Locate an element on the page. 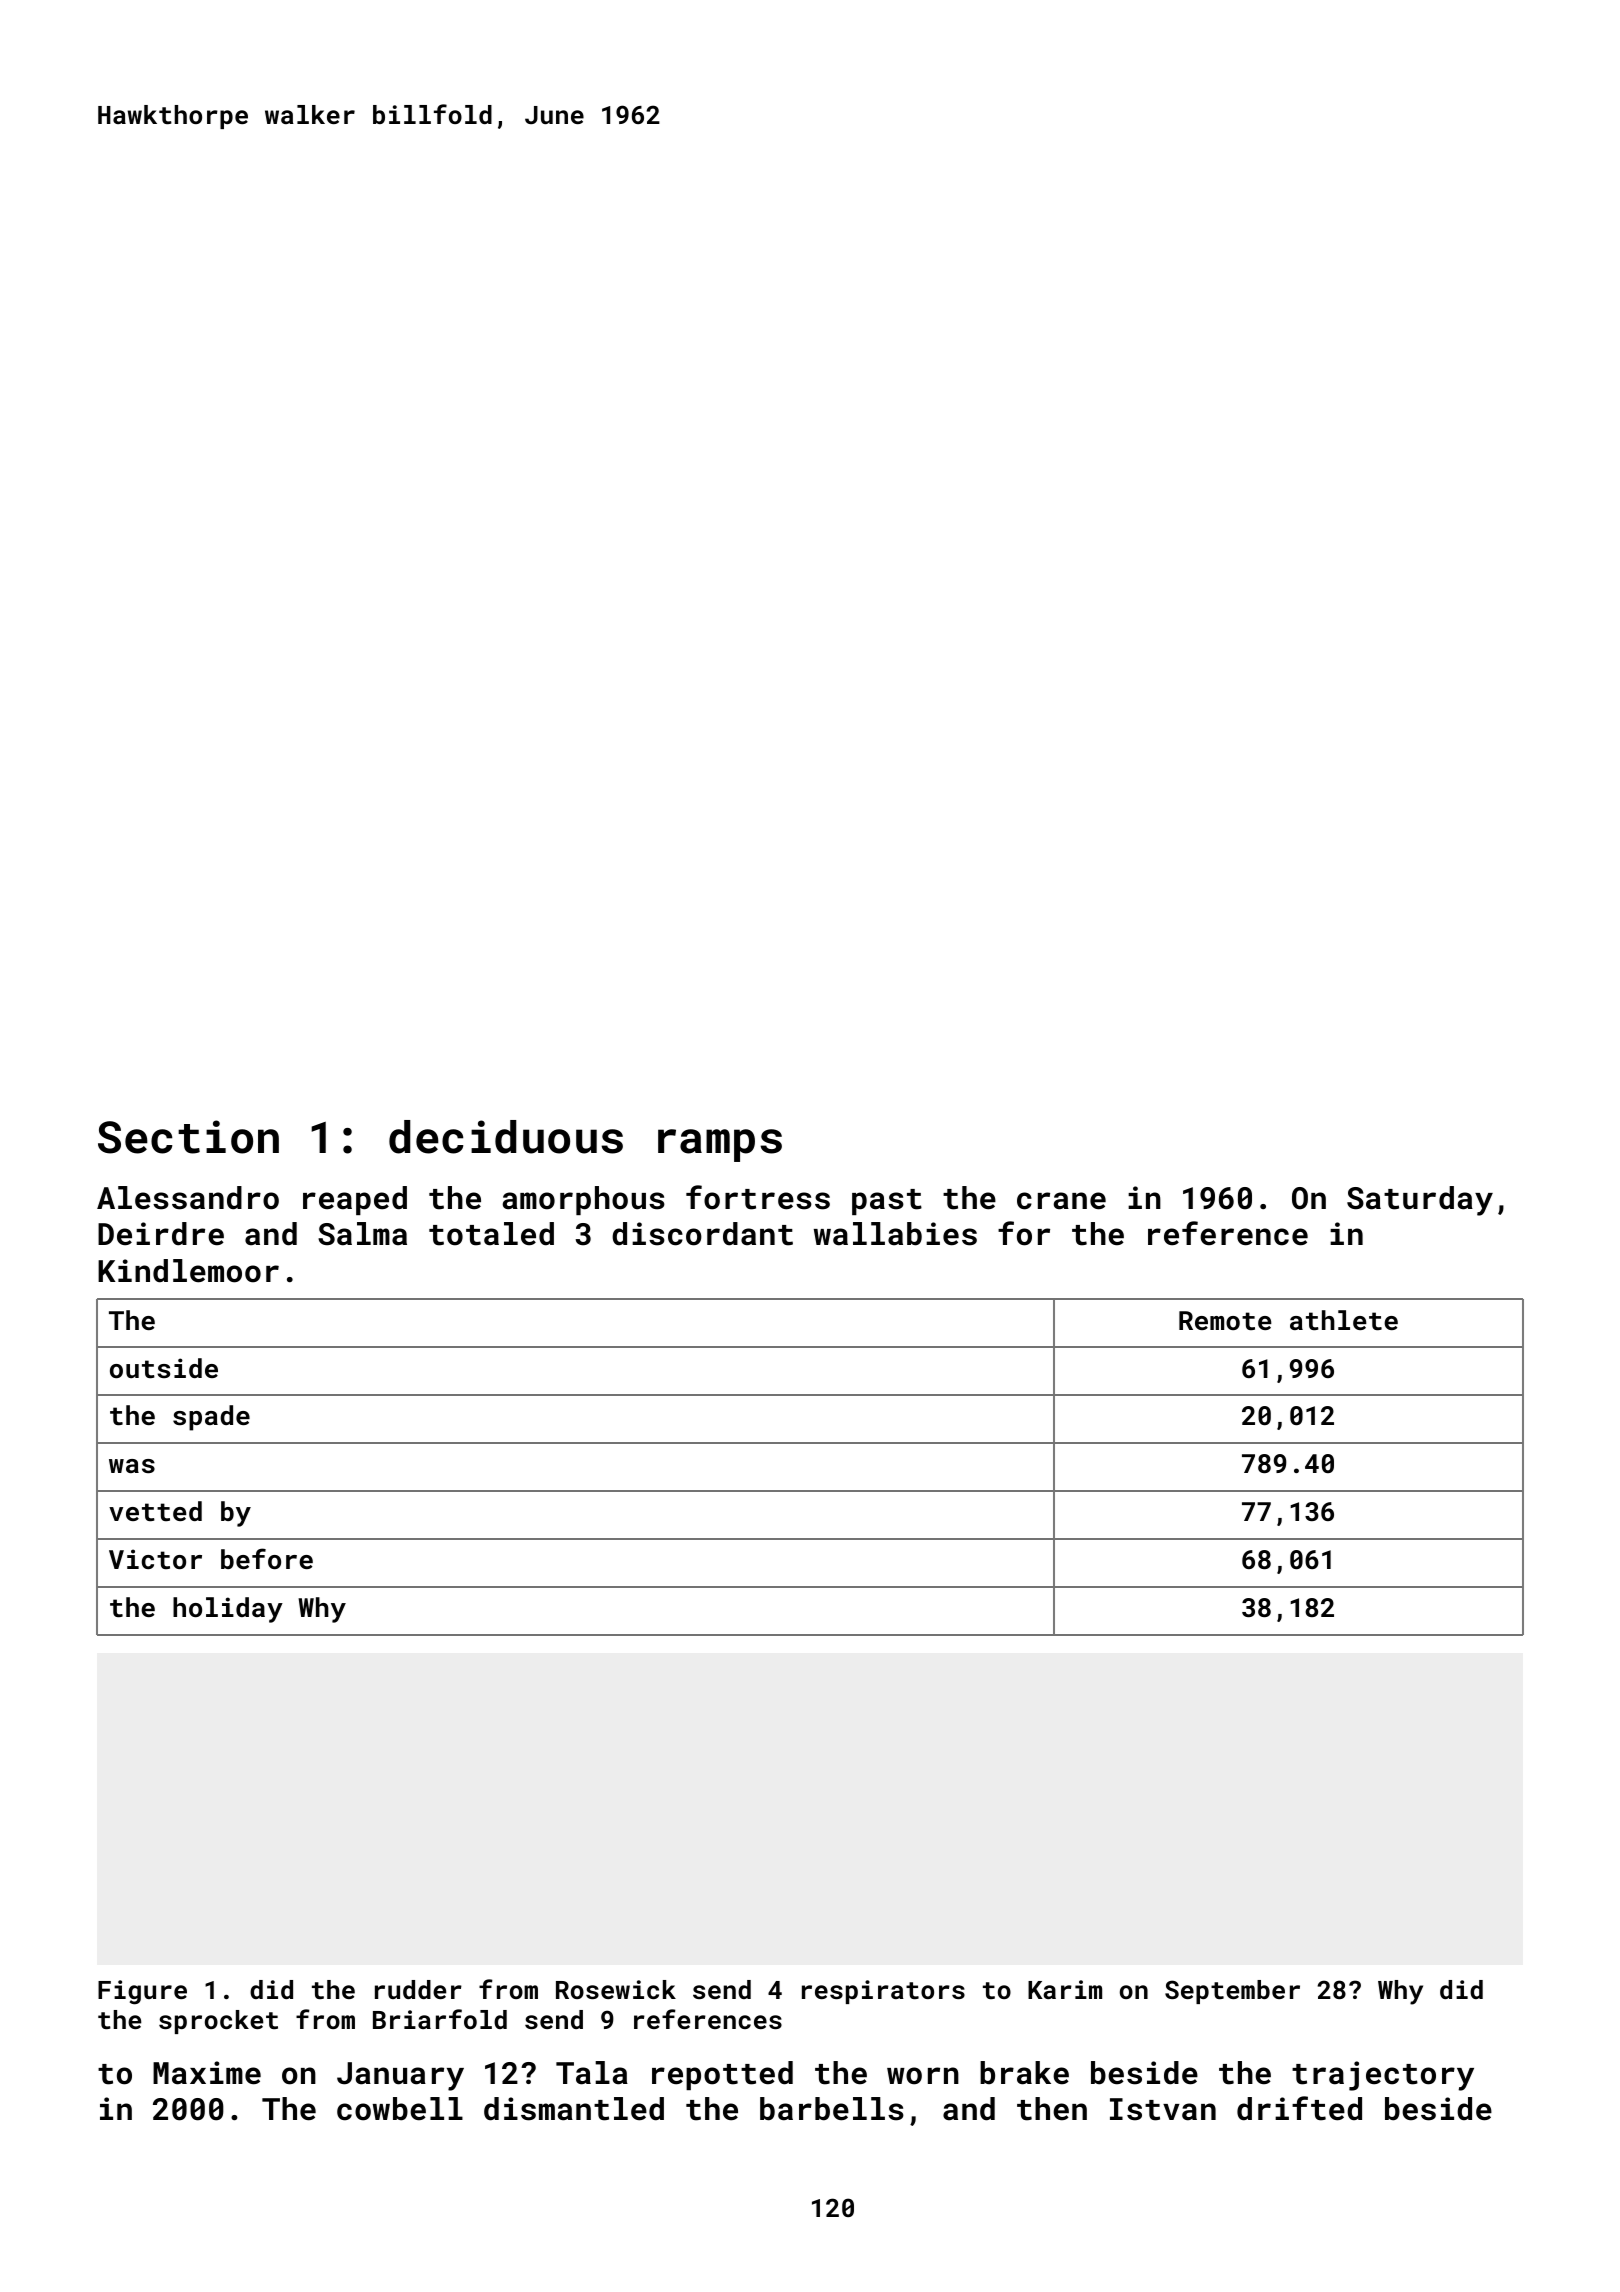  before is located at coordinates (267, 1558).
